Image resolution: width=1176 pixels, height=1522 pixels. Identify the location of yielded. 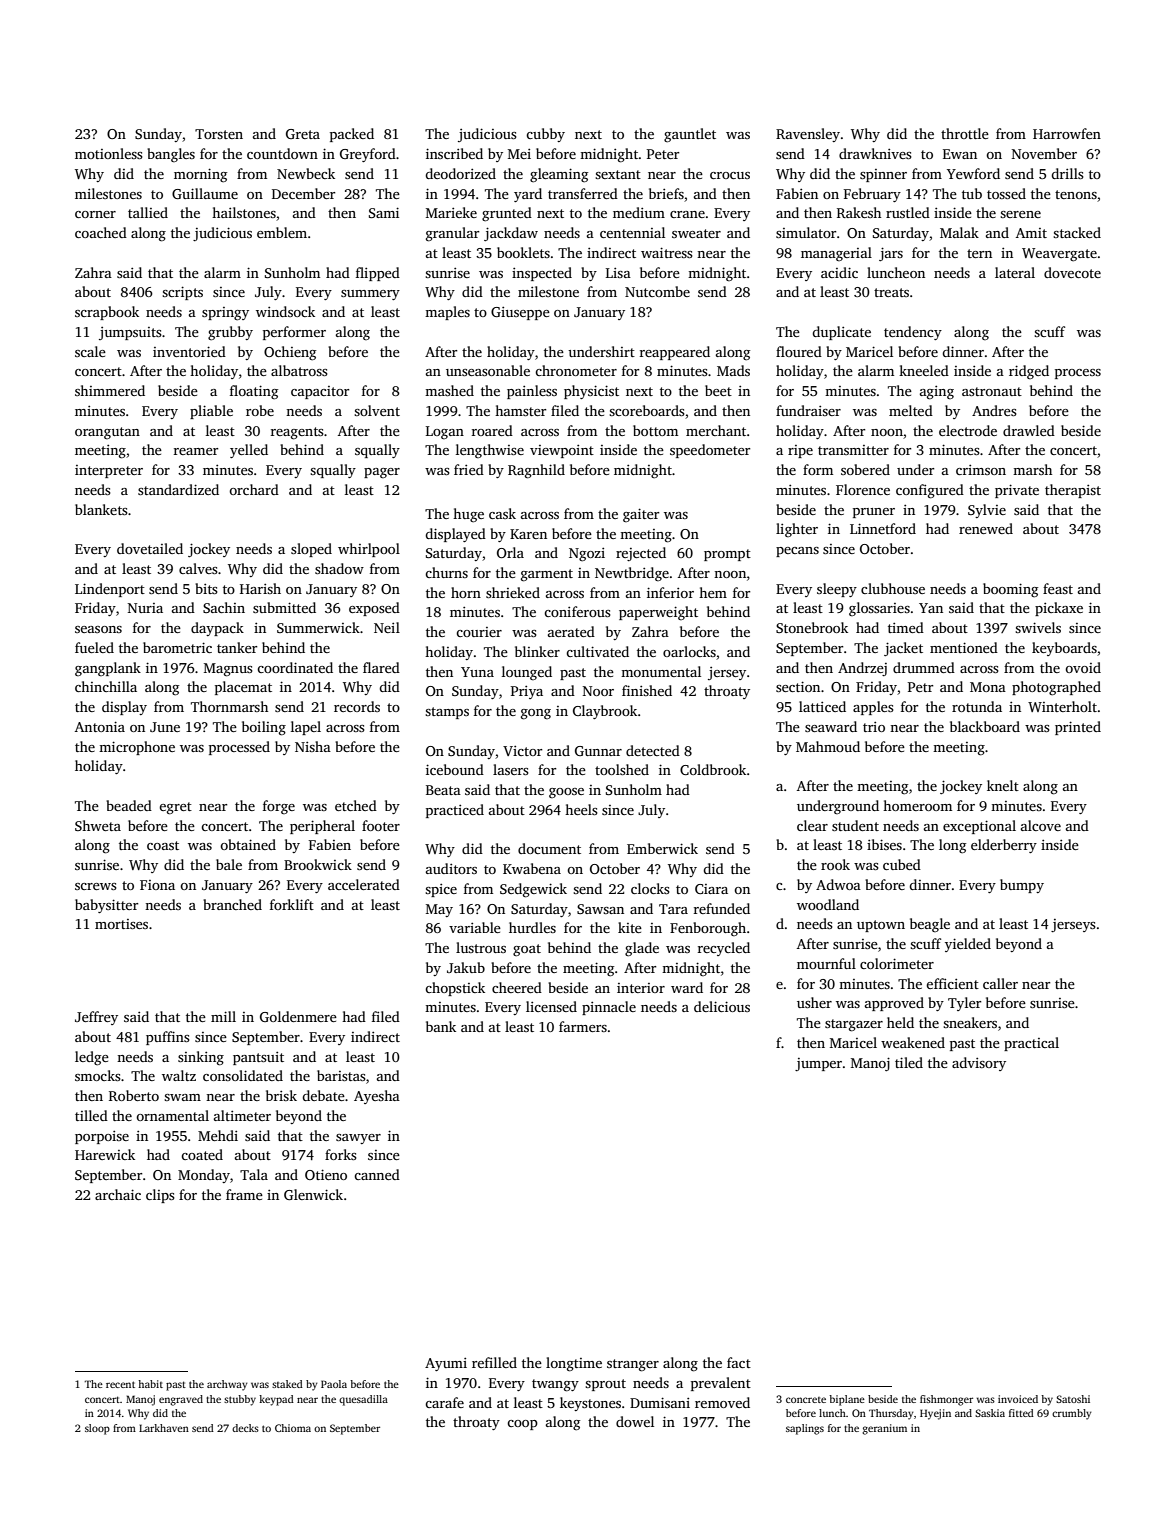
(968, 945).
